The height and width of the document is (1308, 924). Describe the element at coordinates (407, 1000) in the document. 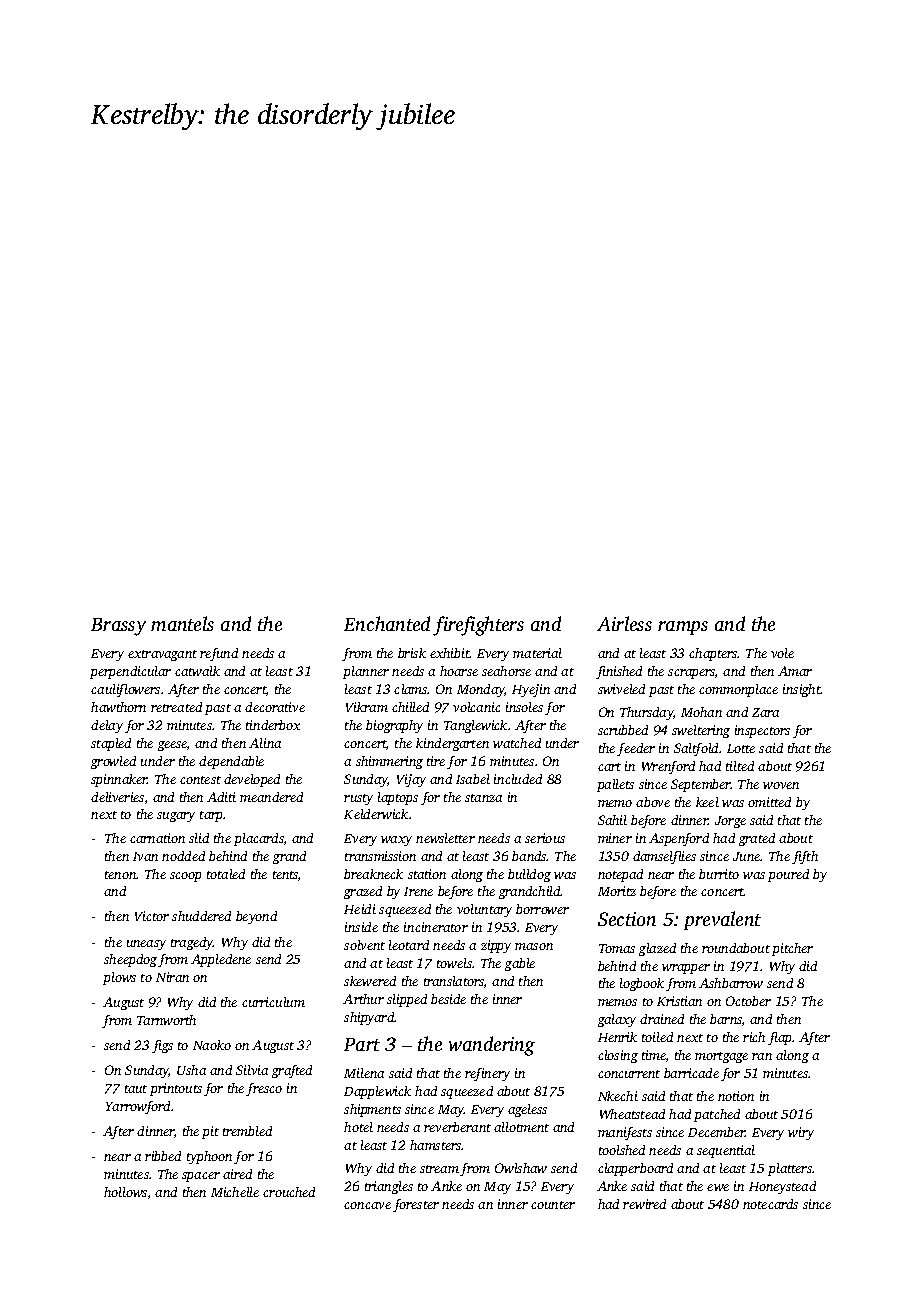

I see `slipped` at that location.
